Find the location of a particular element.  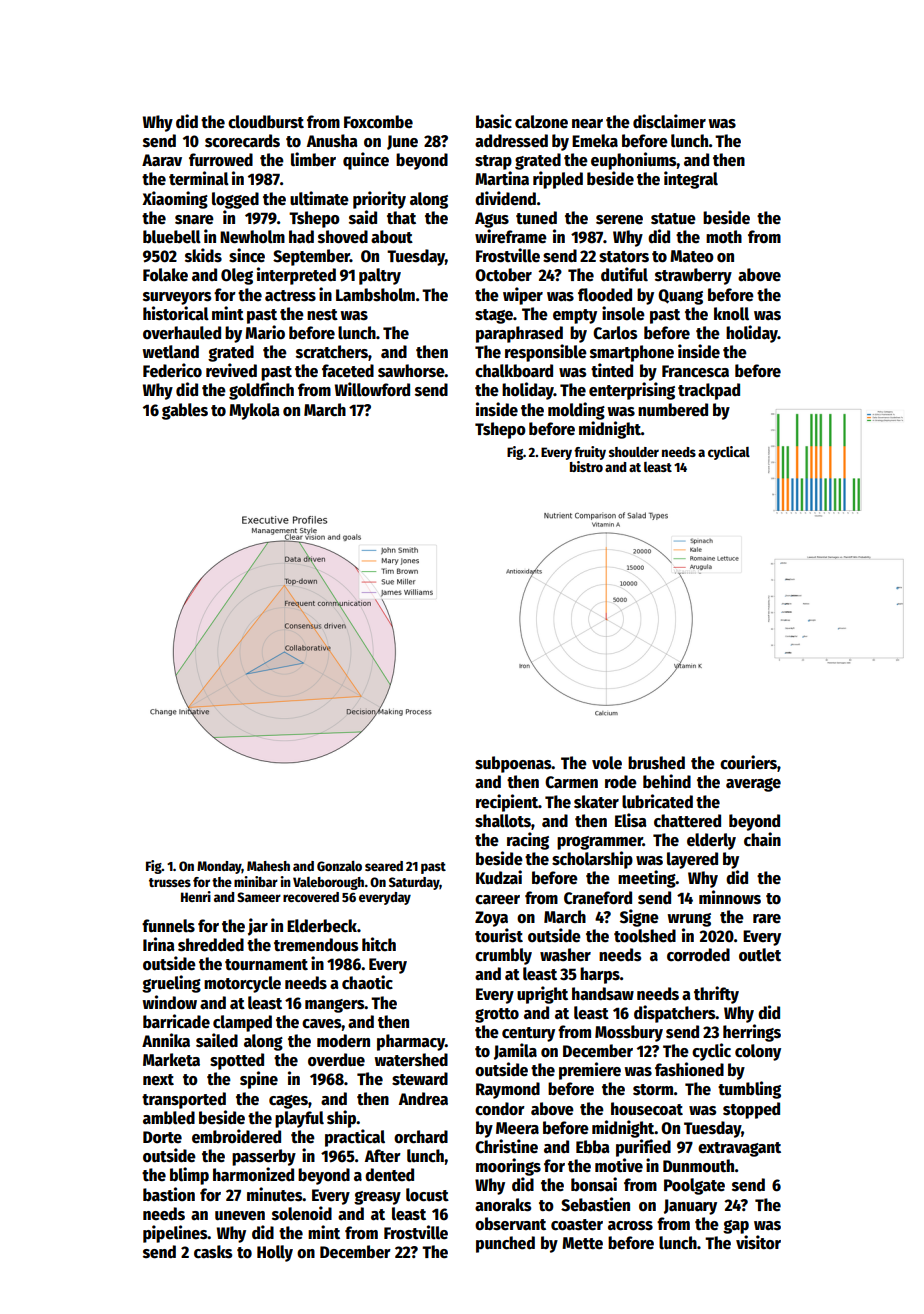

Holly is located at coordinates (275, 1253).
